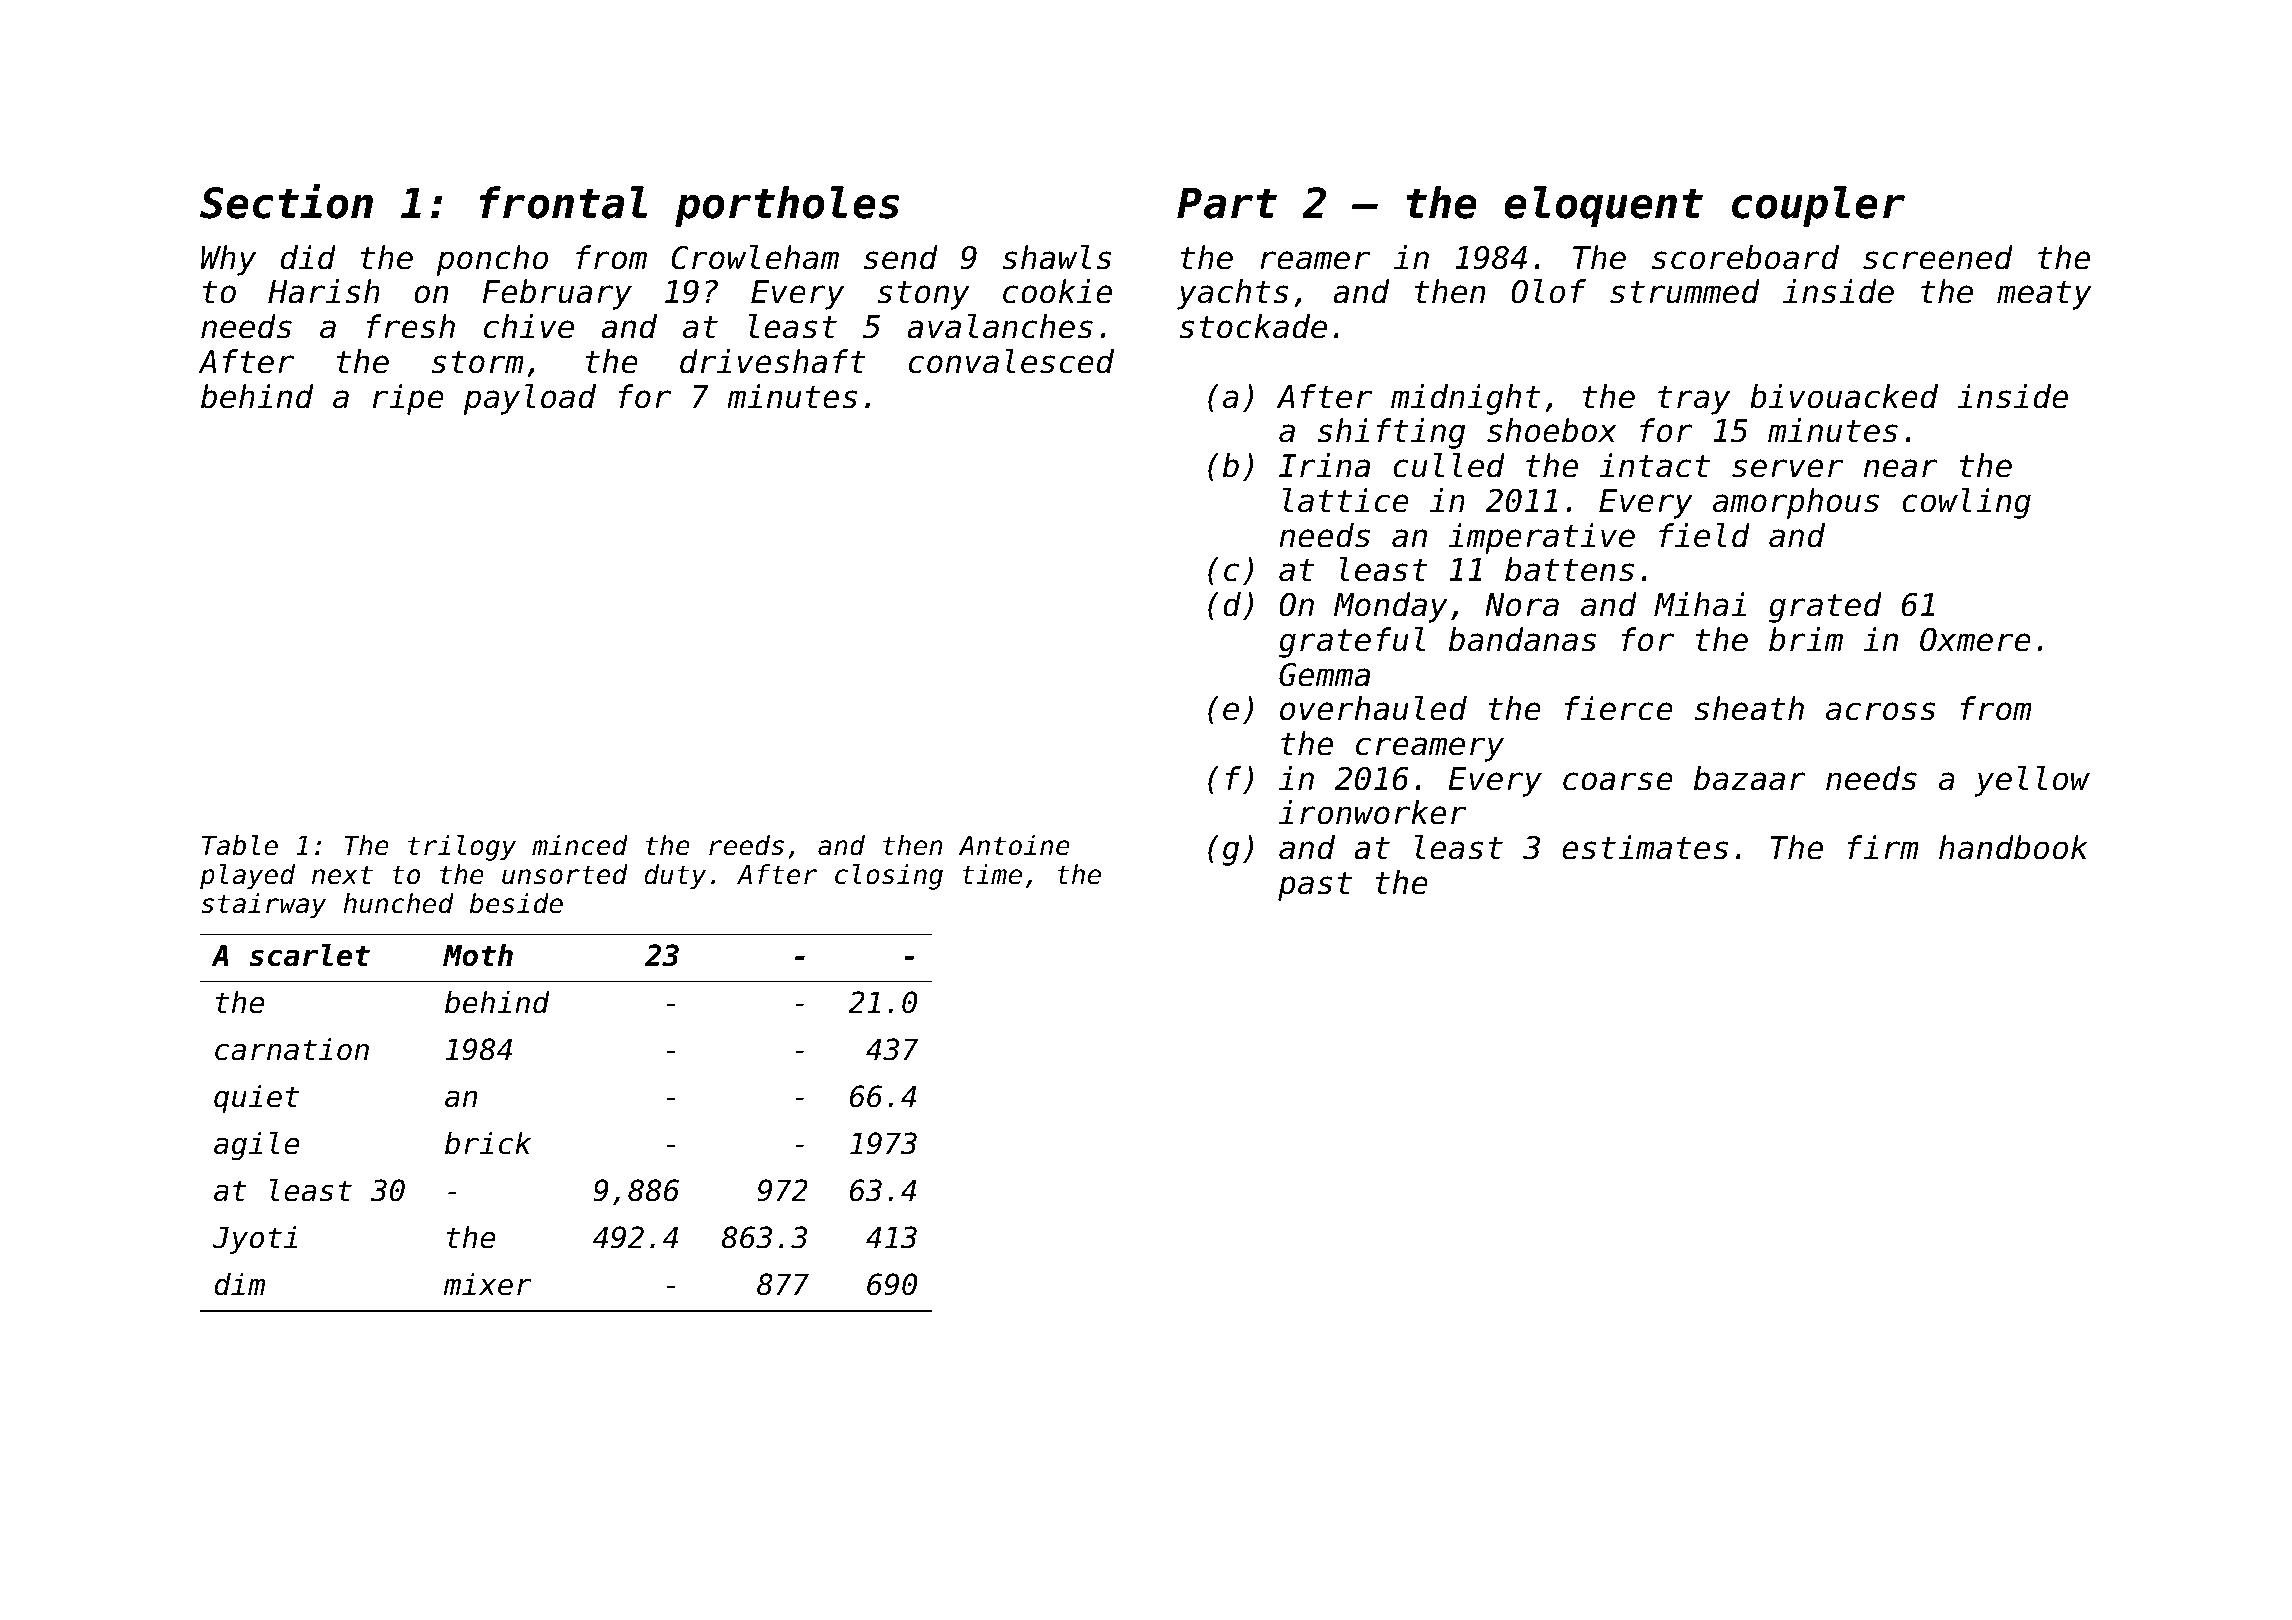 This screenshot has height=1620, width=2292. I want to click on estimates, so click(1645, 847).
